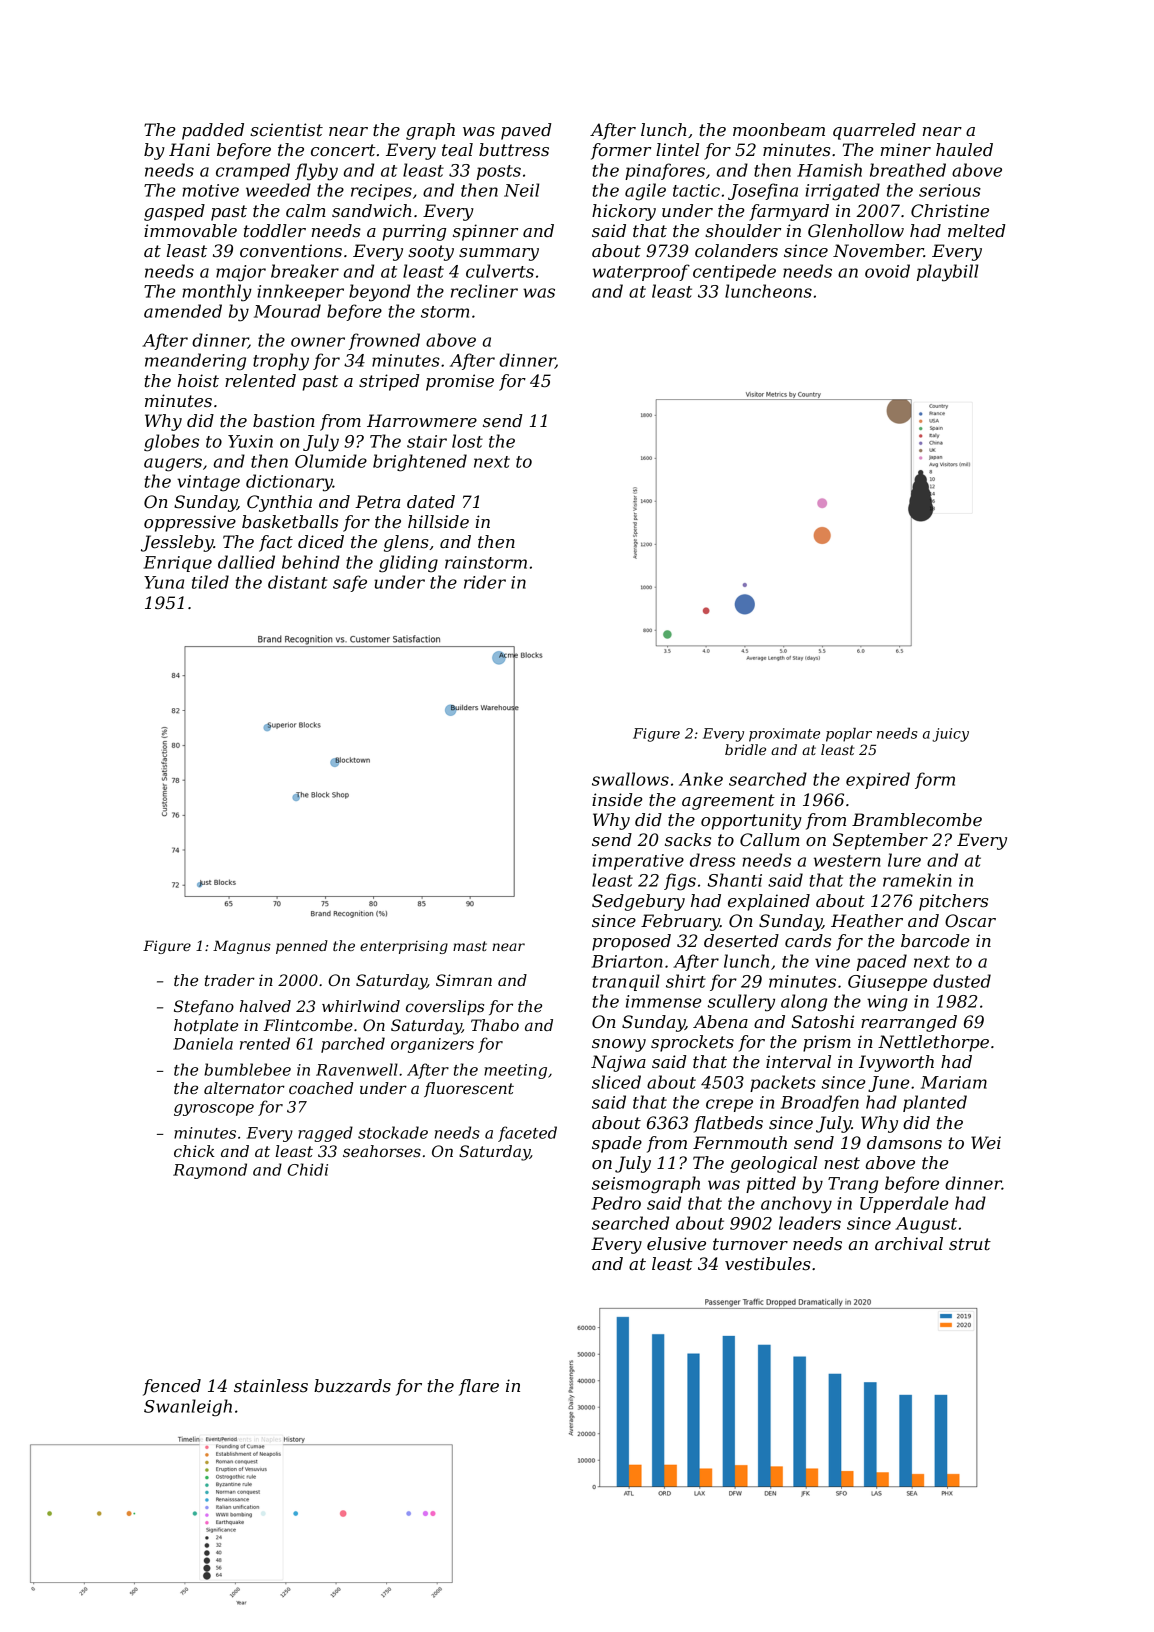 The height and width of the screenshot is (1632, 1154). Describe the element at coordinates (479, 1387) in the screenshot. I see `flare` at that location.
